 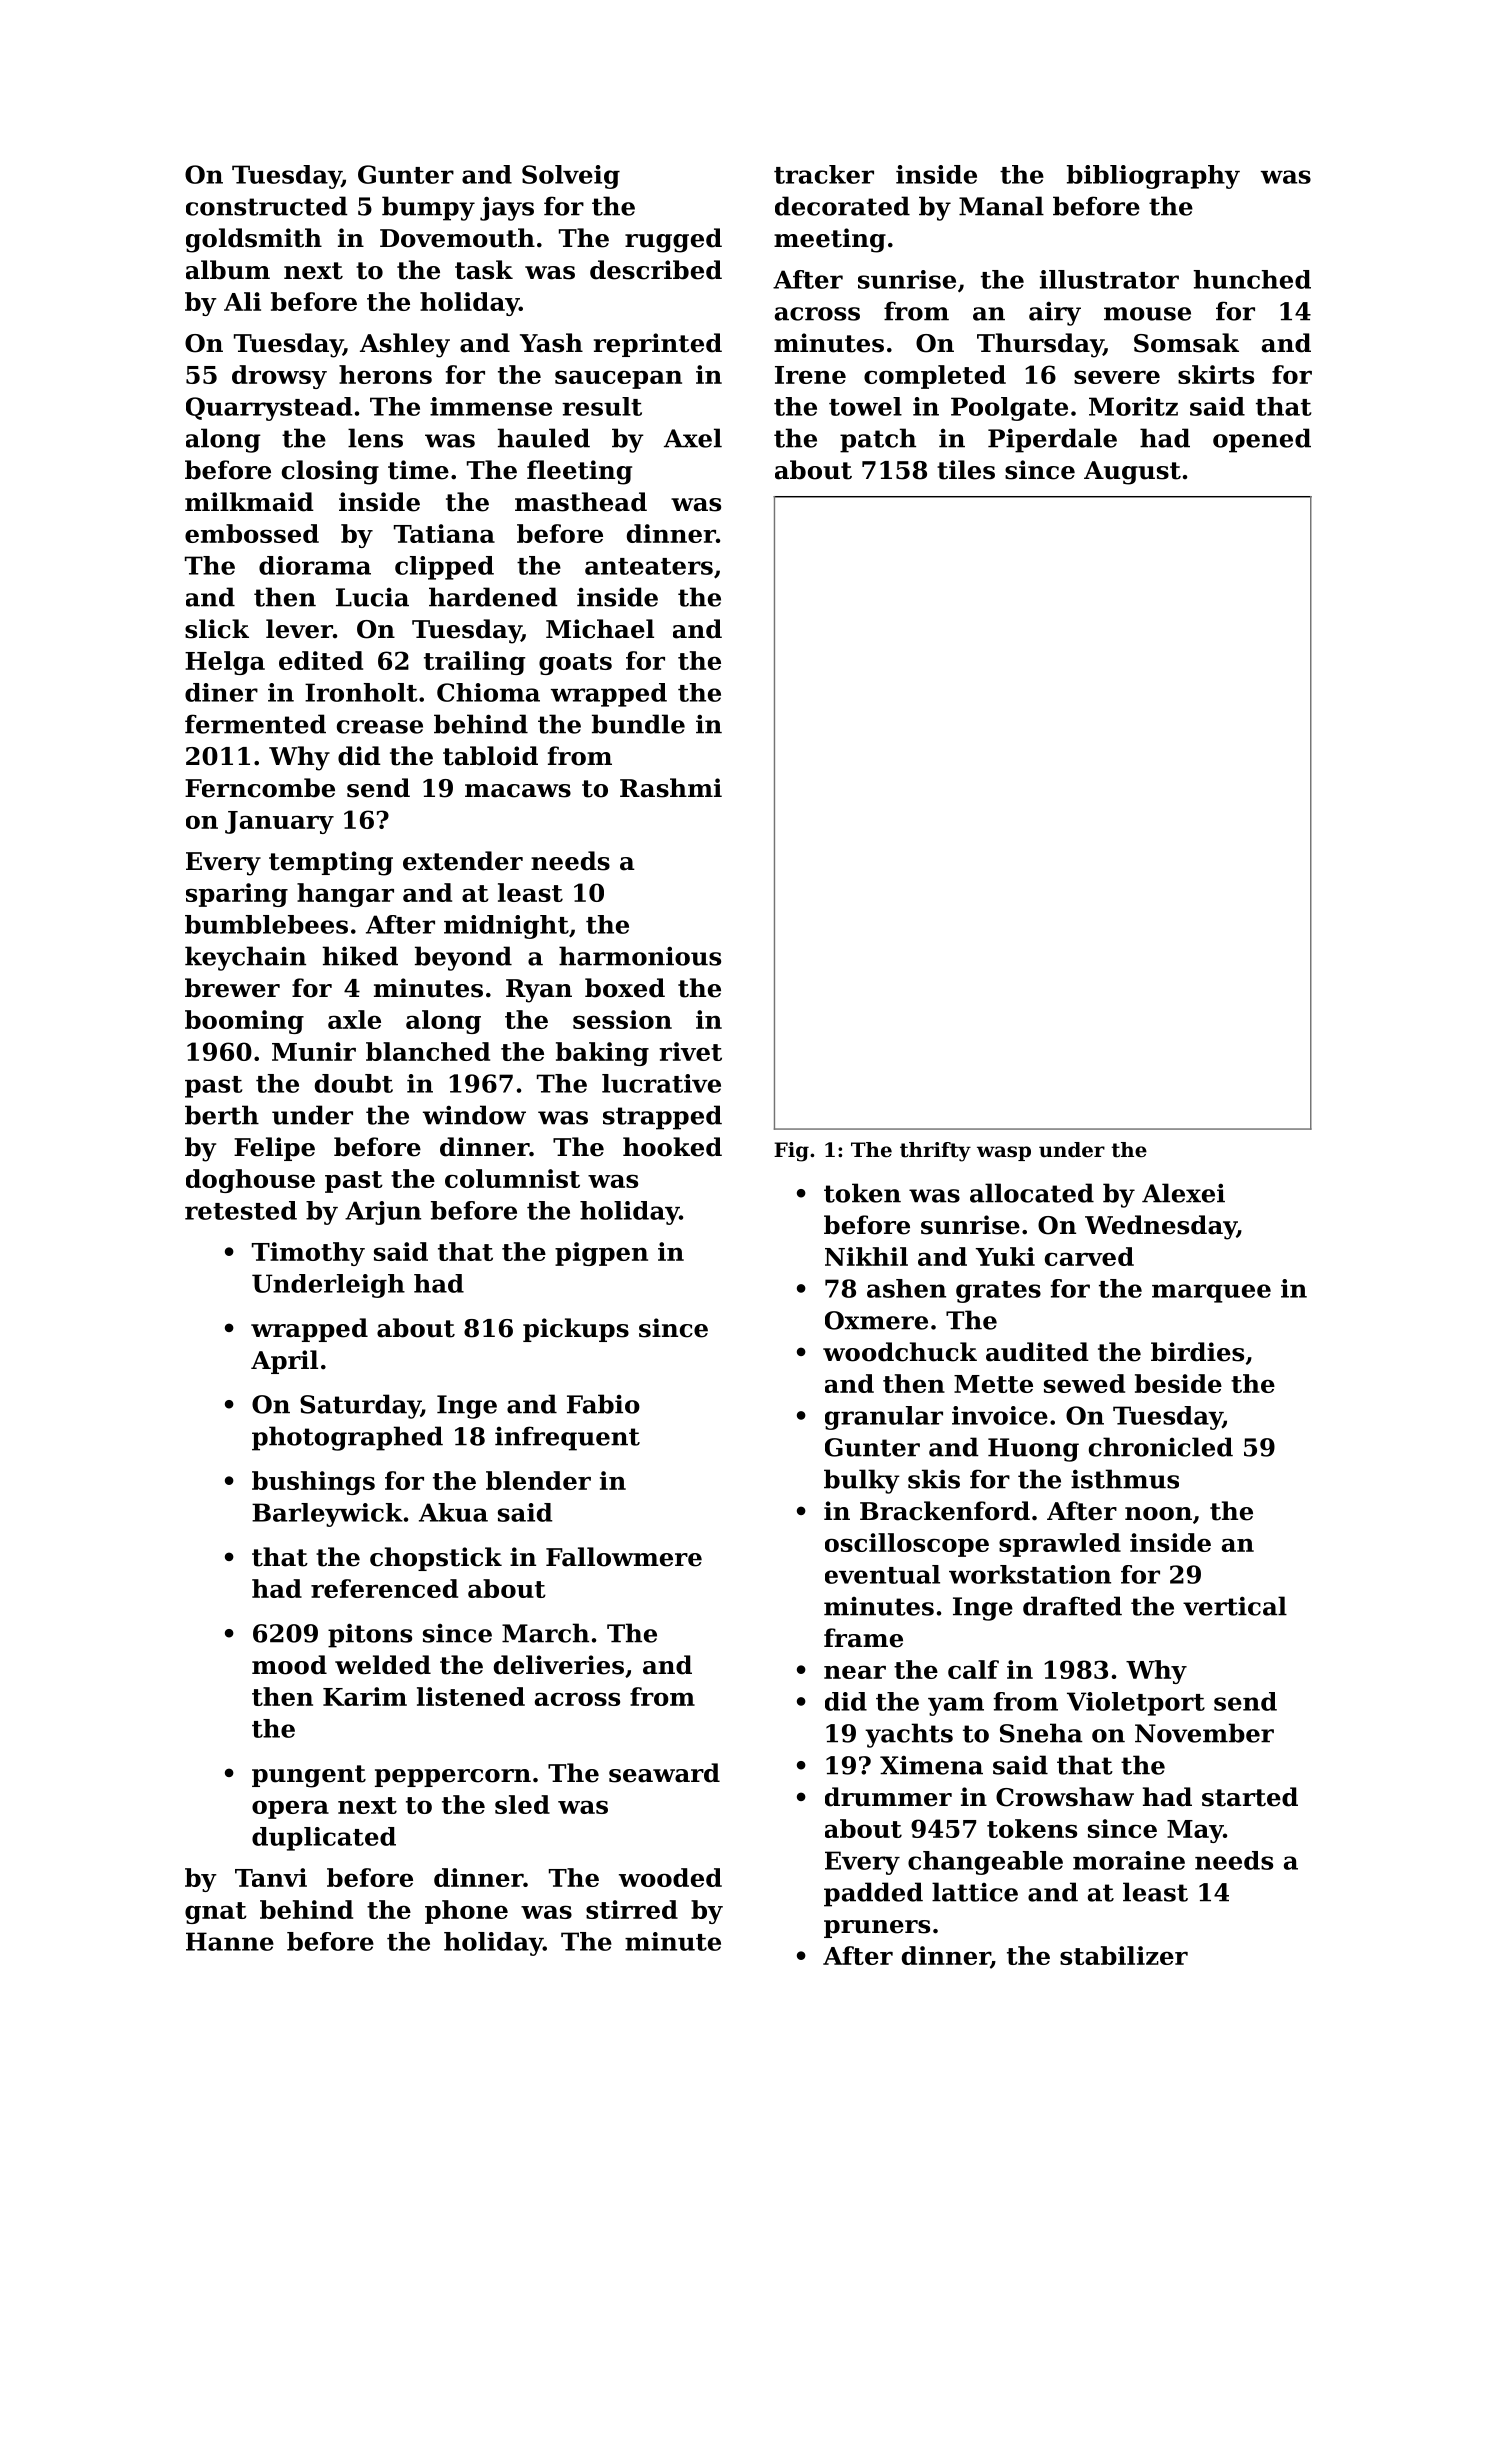 I want to click on pruners, so click(x=877, y=1929).
